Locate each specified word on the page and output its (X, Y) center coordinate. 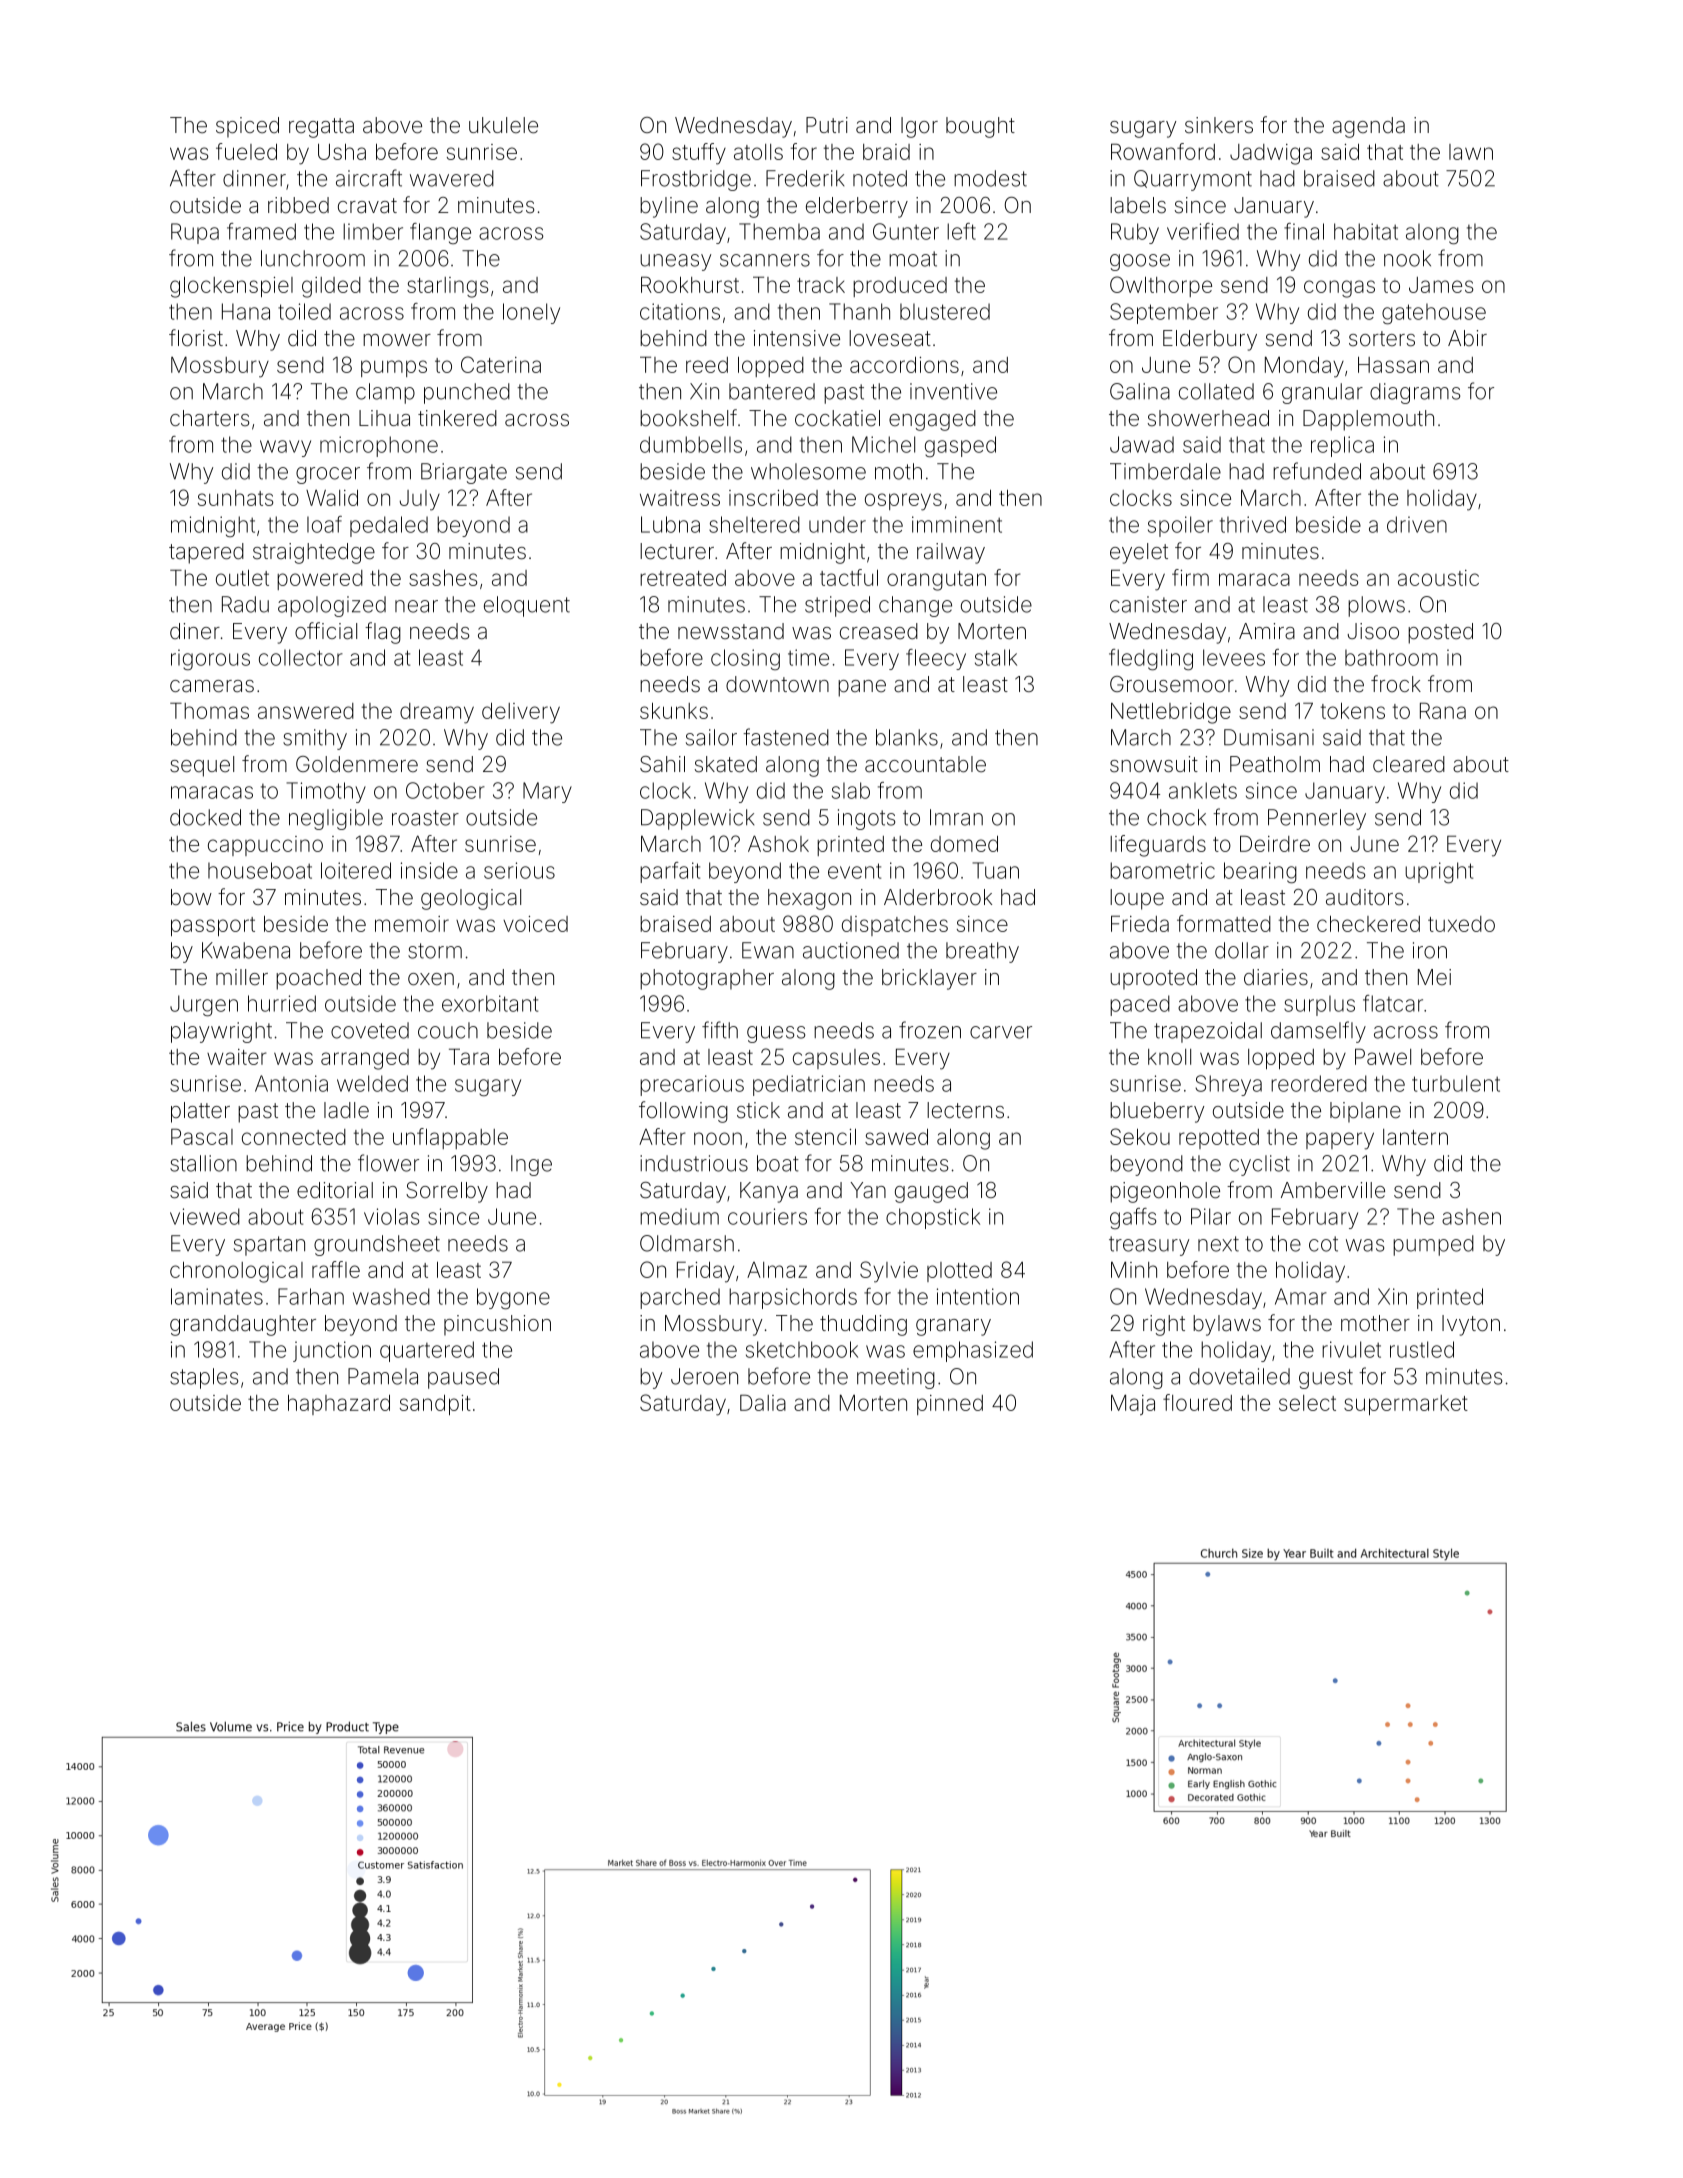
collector (301, 657)
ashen (1471, 1216)
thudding (863, 1325)
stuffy (699, 154)
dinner (254, 178)
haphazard (339, 1405)
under (837, 524)
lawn (1471, 152)
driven (1417, 524)
